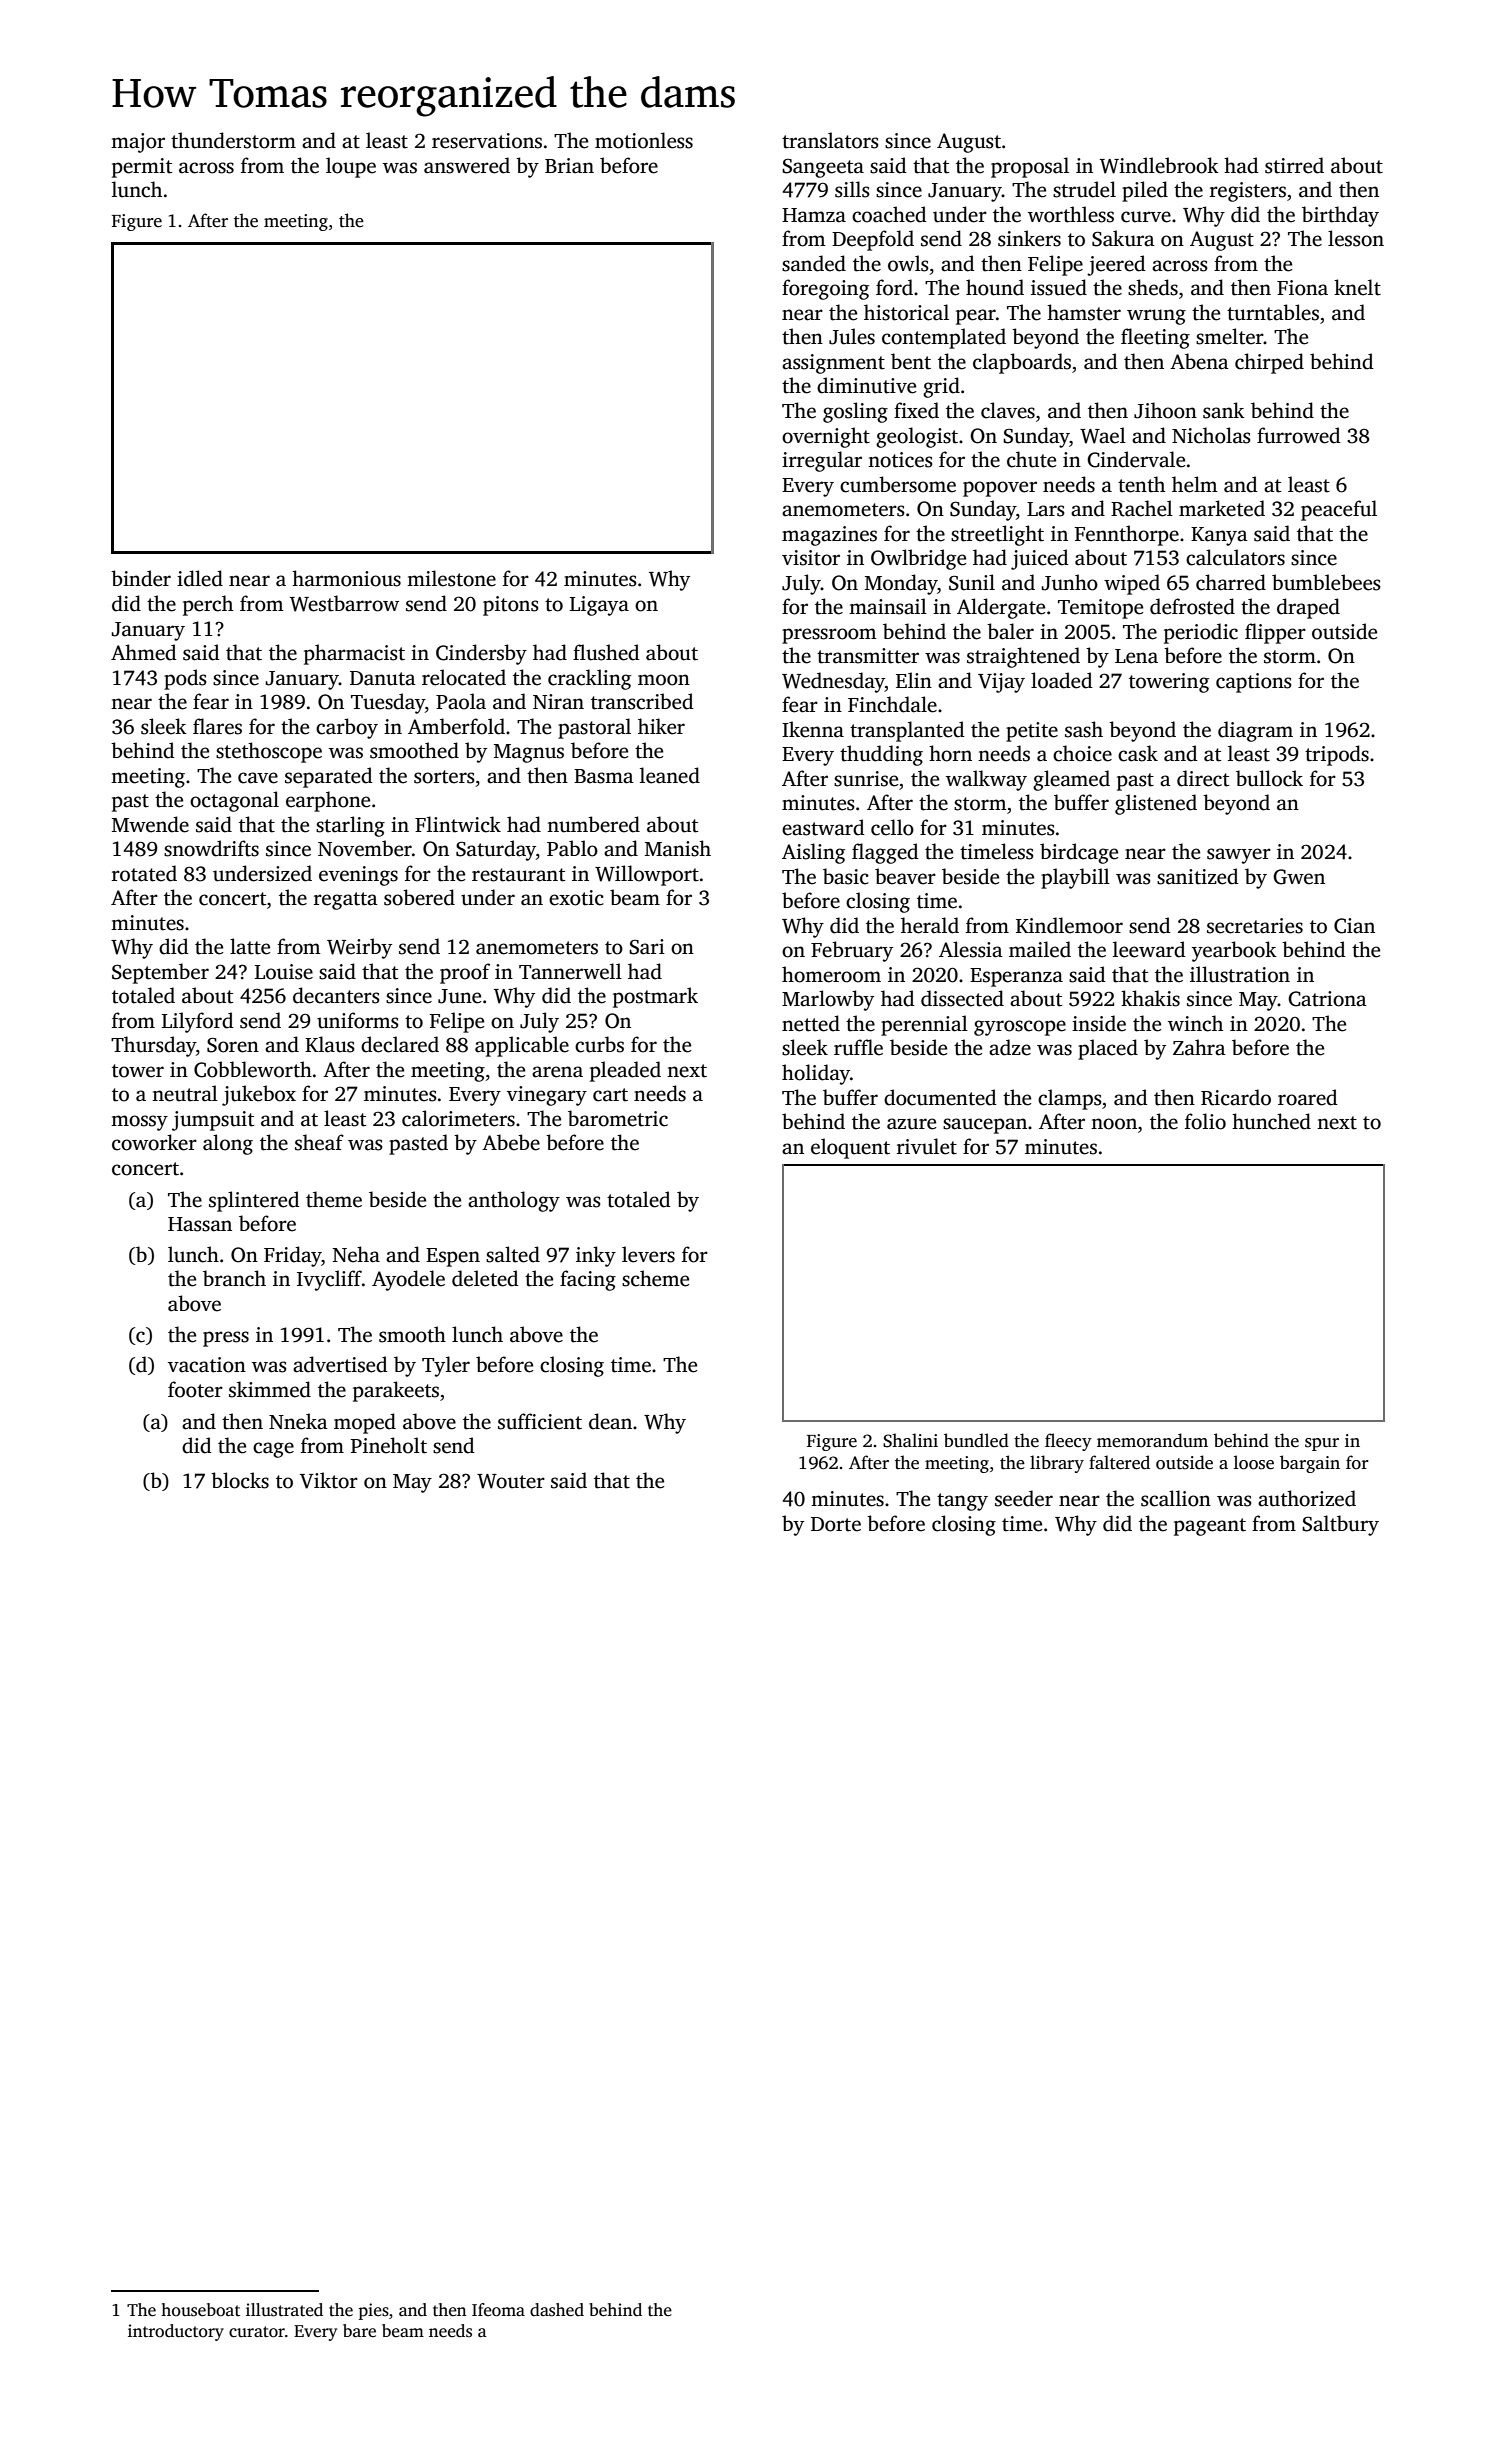 Image resolution: width=1496 pixels, height=2464 pixels. Describe the element at coordinates (359, 2331) in the document. I see `bare` at that location.
